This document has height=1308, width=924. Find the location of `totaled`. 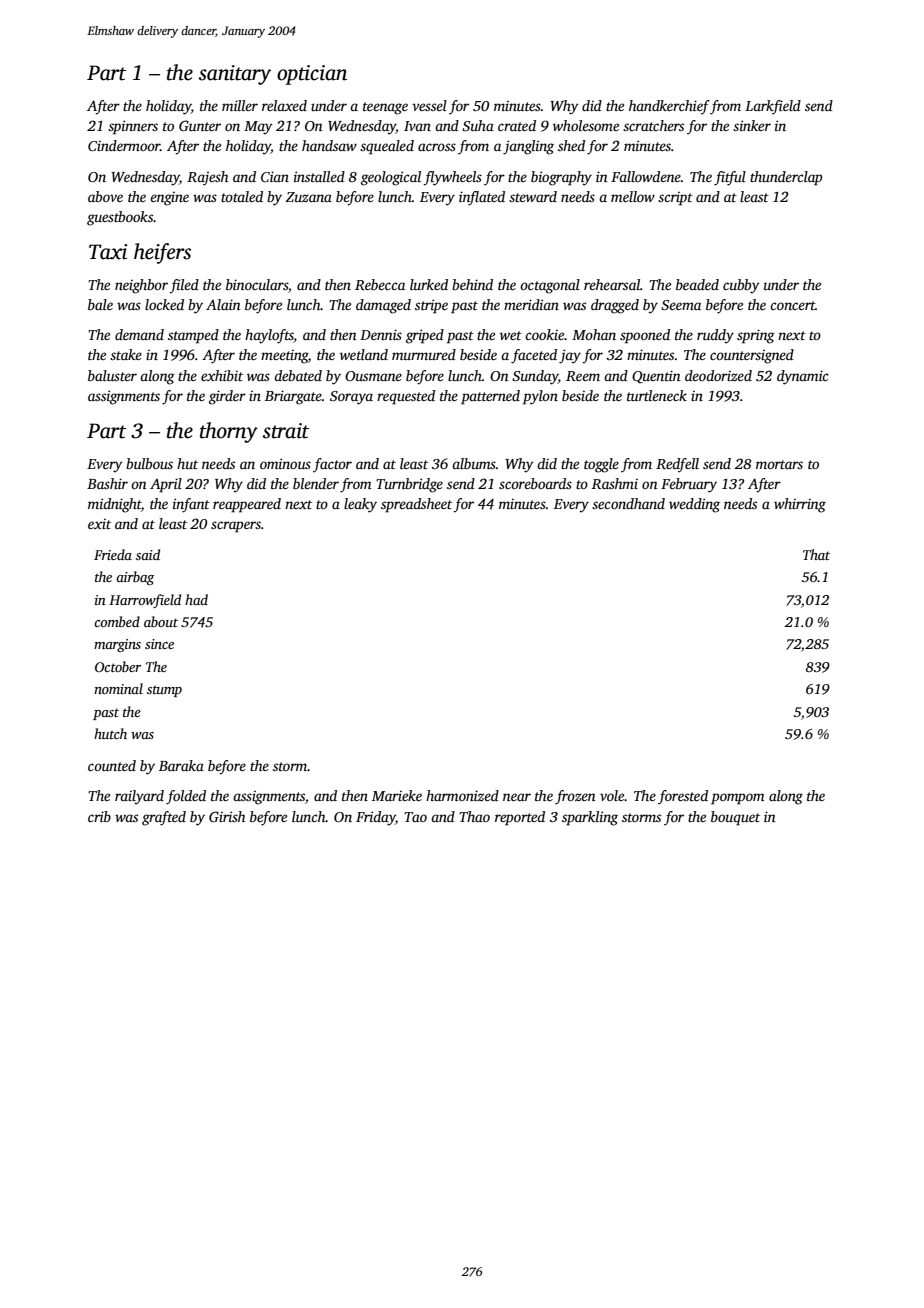

totaled is located at coordinates (242, 196).
